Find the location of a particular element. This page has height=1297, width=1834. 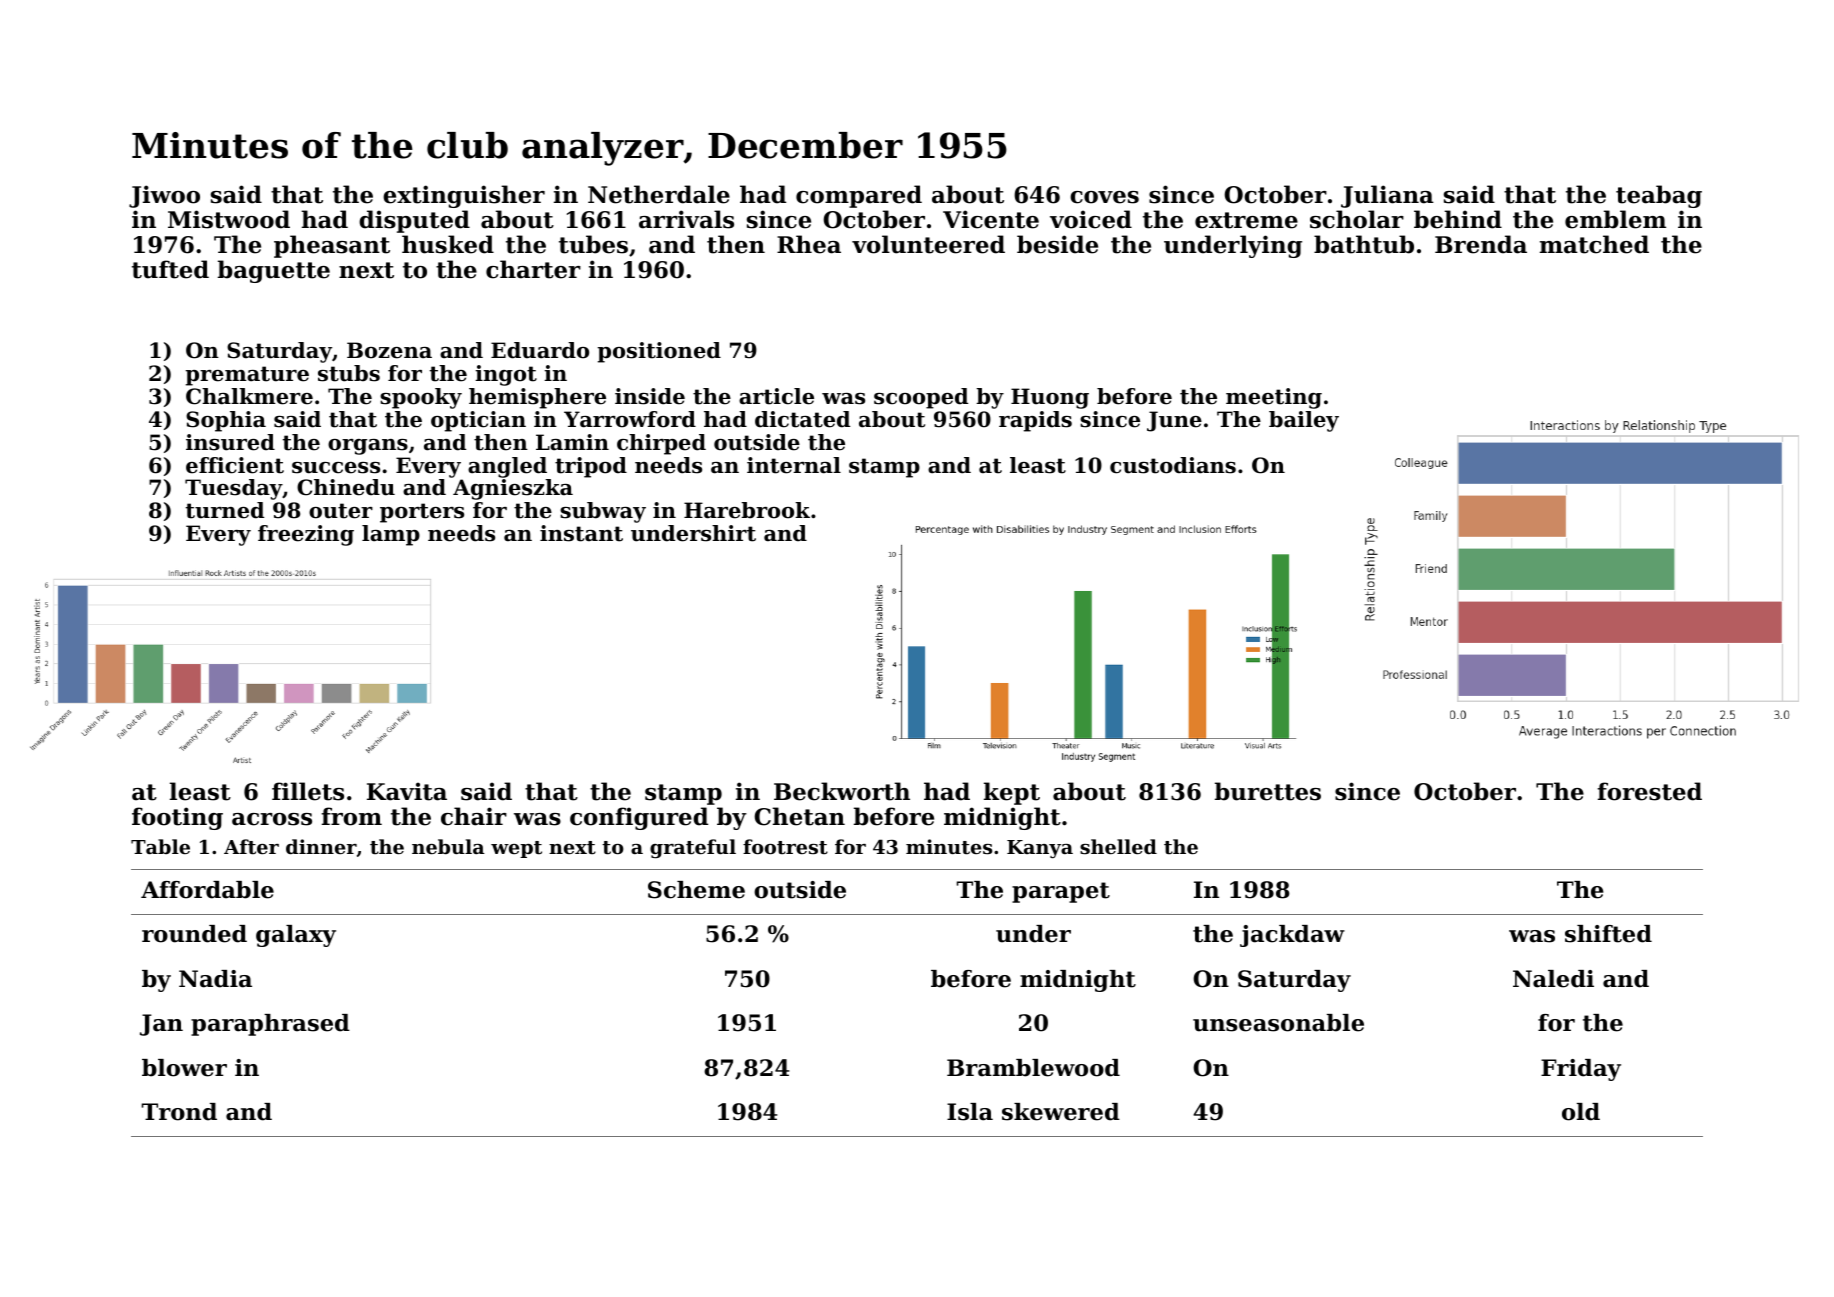

jackdaw is located at coordinates (1292, 936).
